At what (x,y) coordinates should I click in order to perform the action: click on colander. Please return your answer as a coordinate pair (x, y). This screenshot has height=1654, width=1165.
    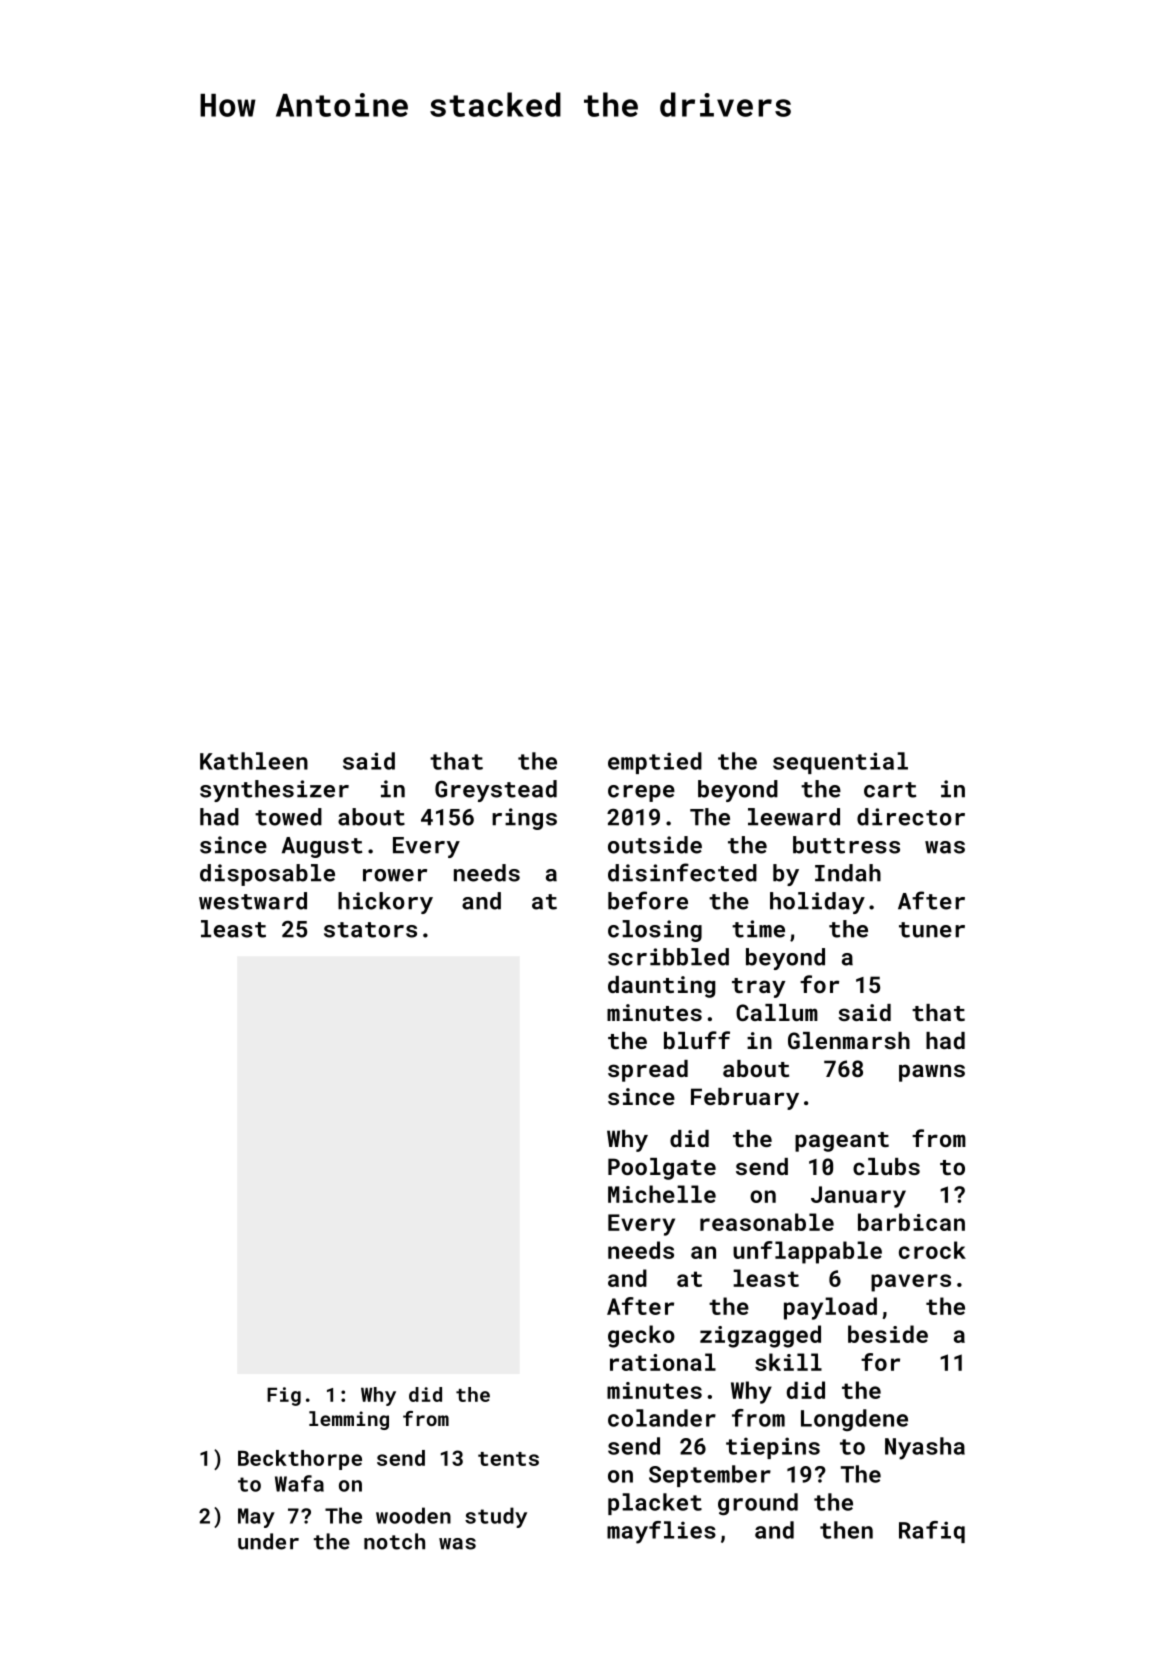
    Looking at the image, I should click on (662, 1418).
